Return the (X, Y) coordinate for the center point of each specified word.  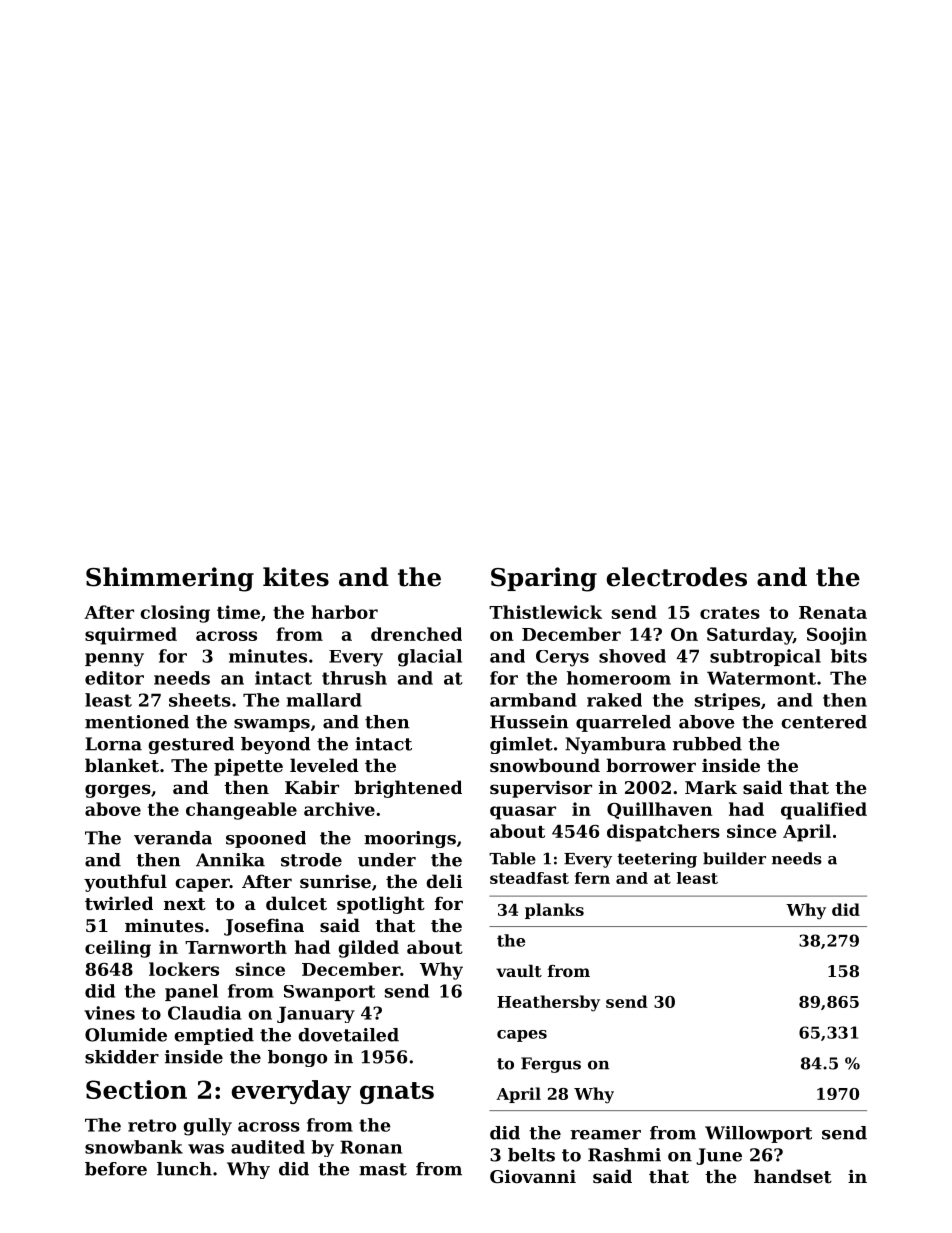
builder (734, 858)
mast (383, 1169)
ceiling (118, 949)
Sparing (544, 579)
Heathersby (548, 1003)
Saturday (750, 636)
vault (519, 971)
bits (849, 656)
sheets (200, 700)
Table (512, 858)
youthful (125, 883)
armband (533, 700)
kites (296, 577)
